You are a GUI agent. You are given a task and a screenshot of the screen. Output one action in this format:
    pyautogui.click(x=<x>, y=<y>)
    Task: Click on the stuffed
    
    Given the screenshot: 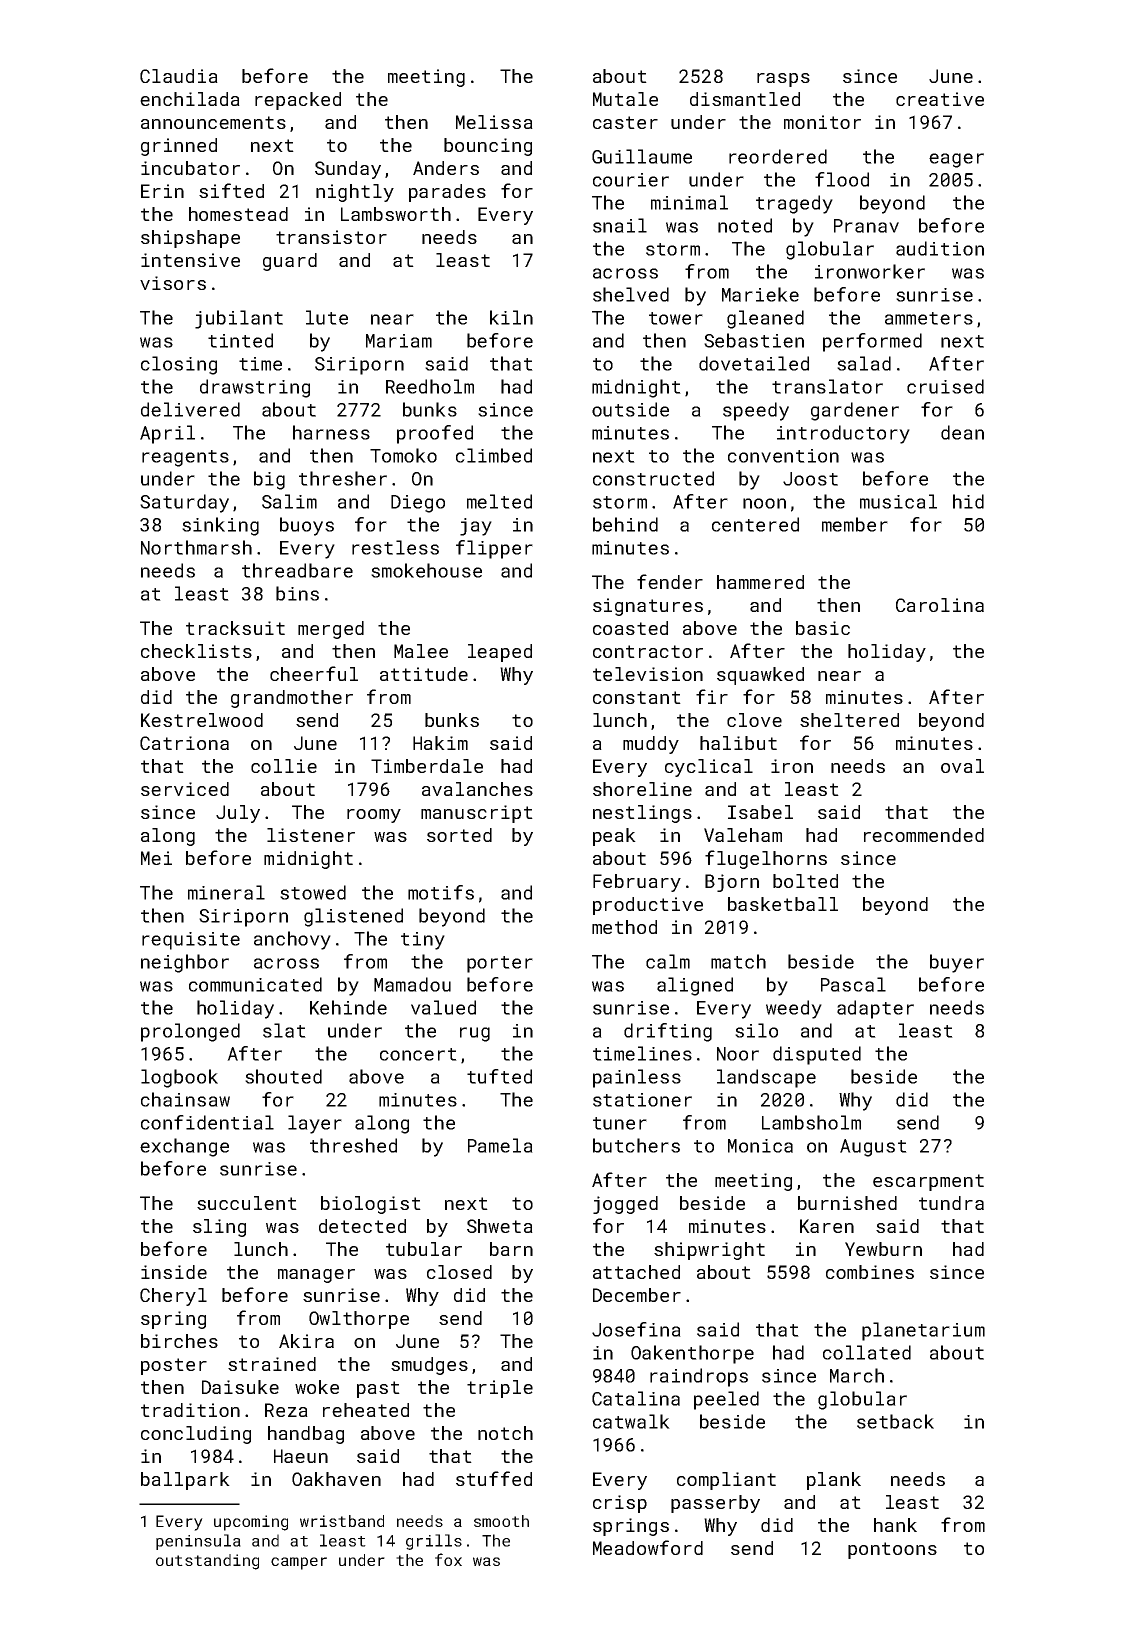 What is the action you would take?
    pyautogui.click(x=494, y=1478)
